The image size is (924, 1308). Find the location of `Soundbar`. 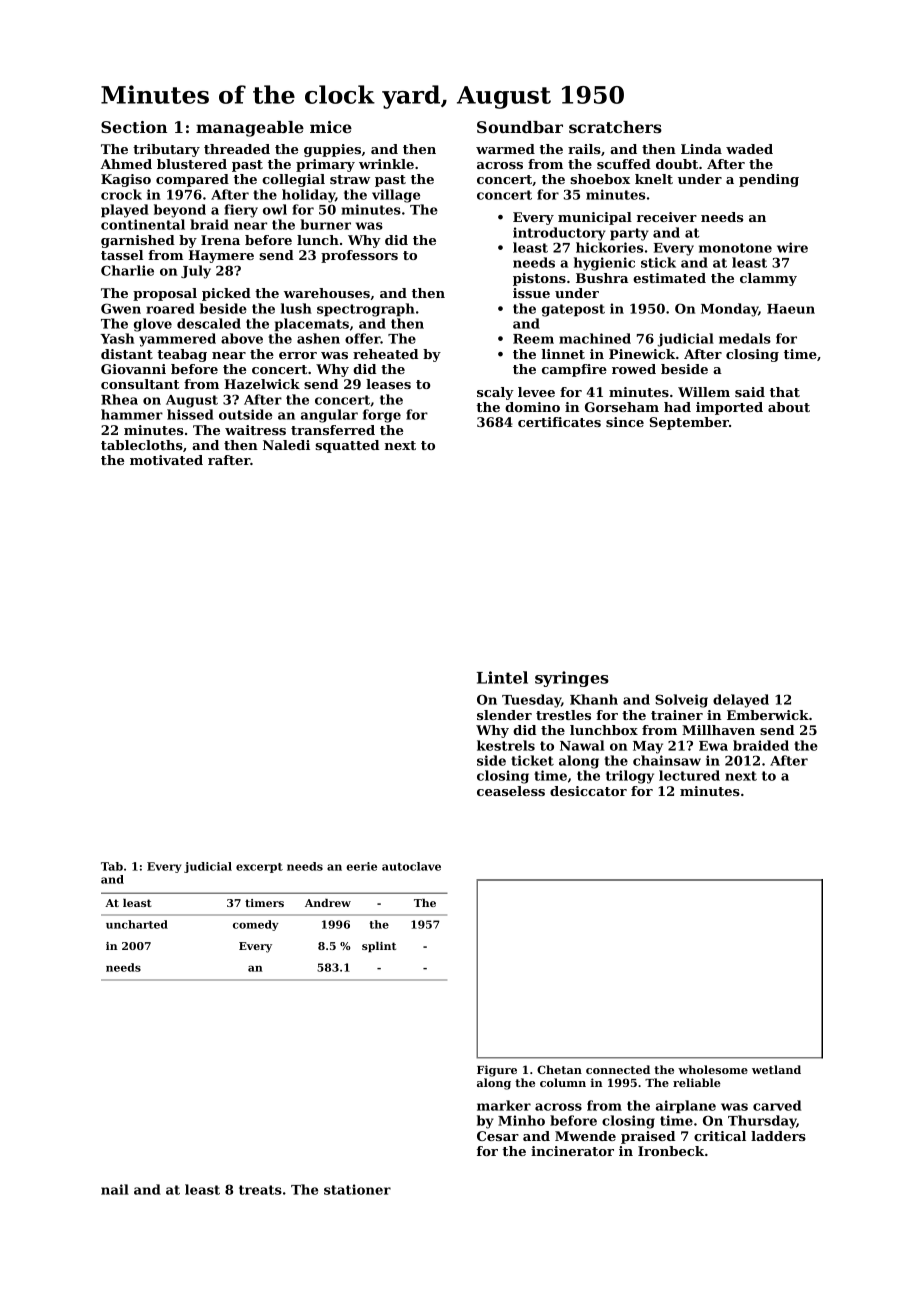

Soundbar is located at coordinates (520, 127).
